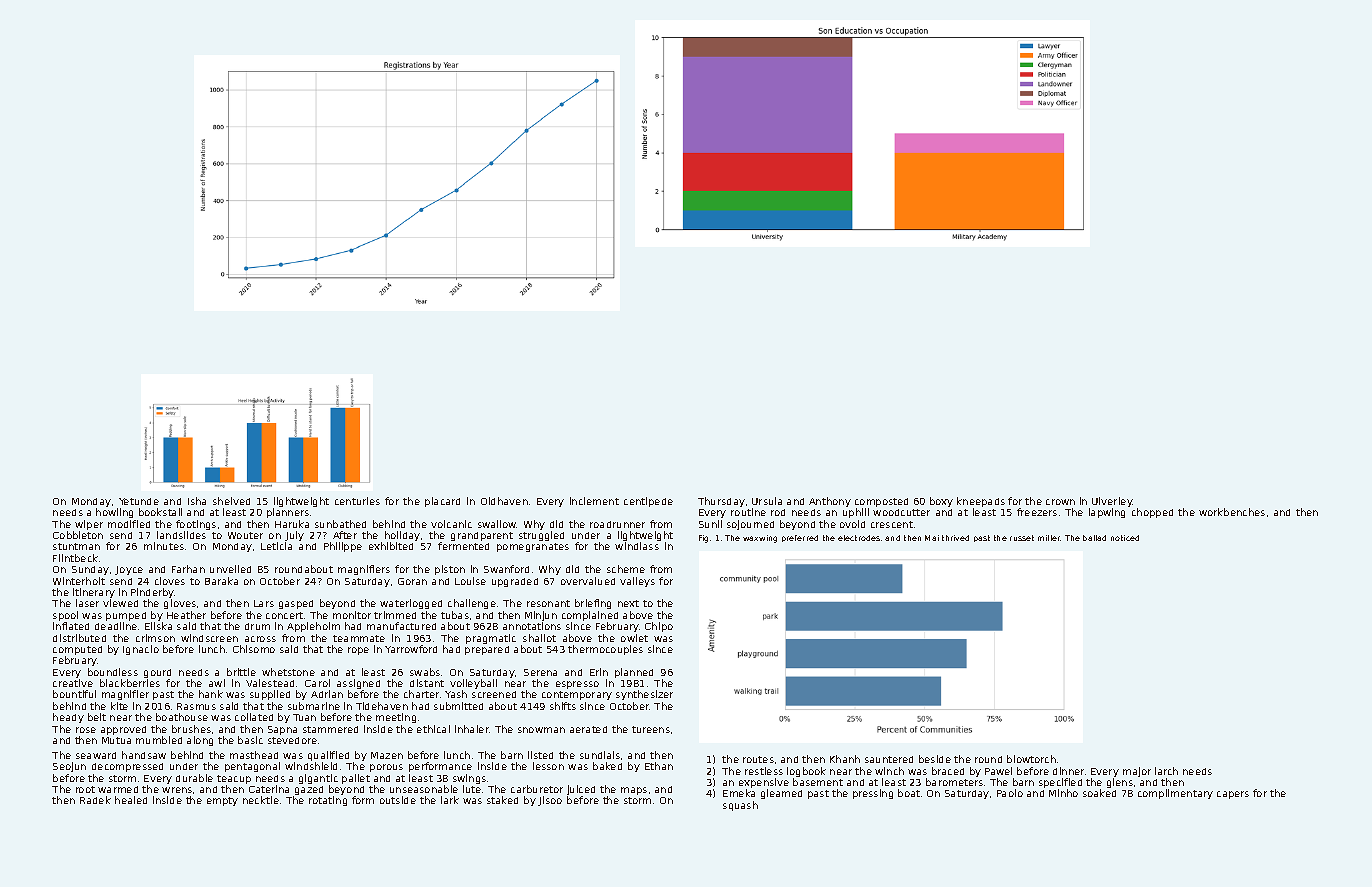  What do you see at coordinates (634, 673) in the screenshot?
I see `planned` at bounding box center [634, 673].
